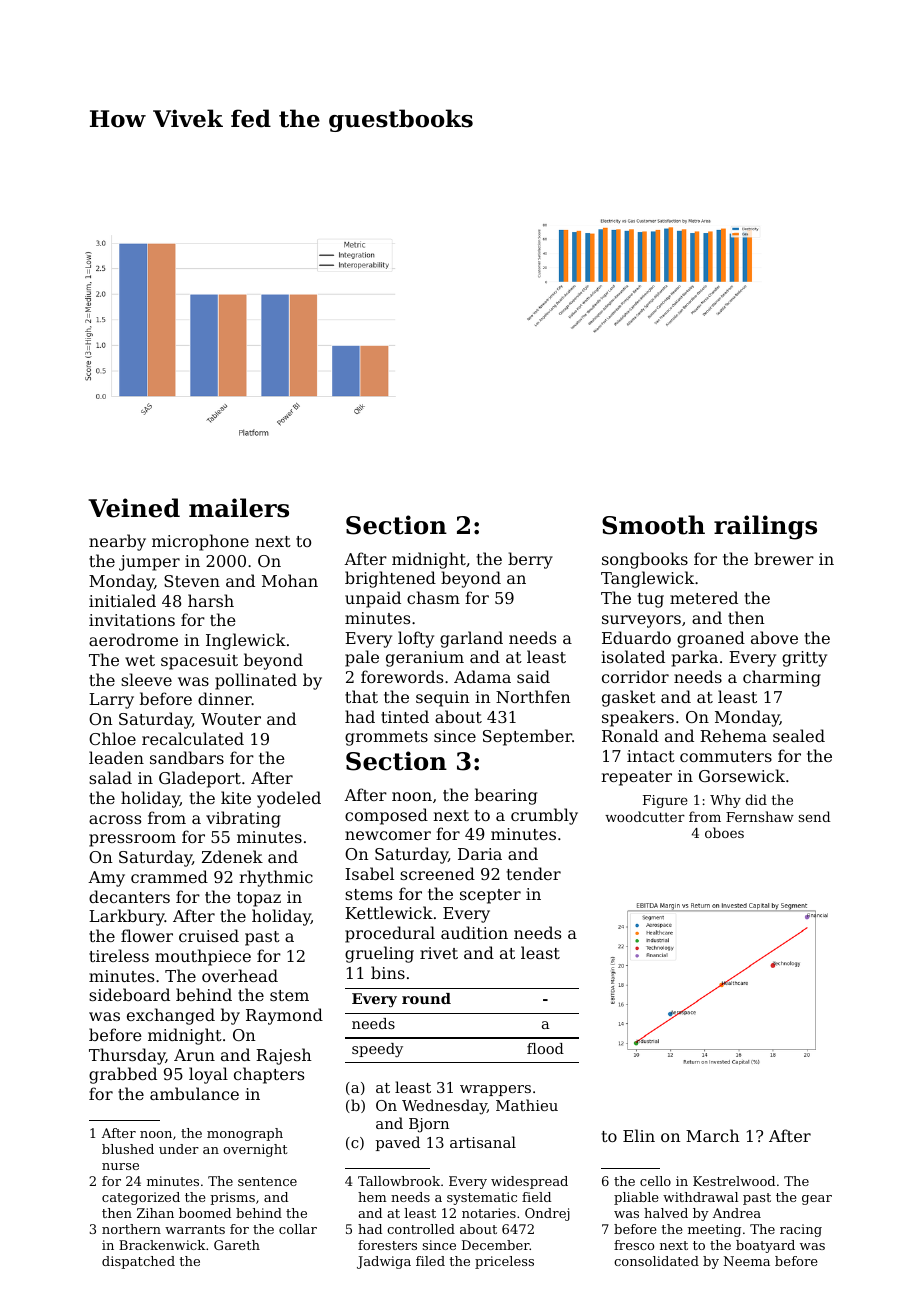 Image resolution: width=924 pixels, height=1308 pixels. What do you see at coordinates (194, 1093) in the screenshot?
I see `ambulance` at bounding box center [194, 1093].
